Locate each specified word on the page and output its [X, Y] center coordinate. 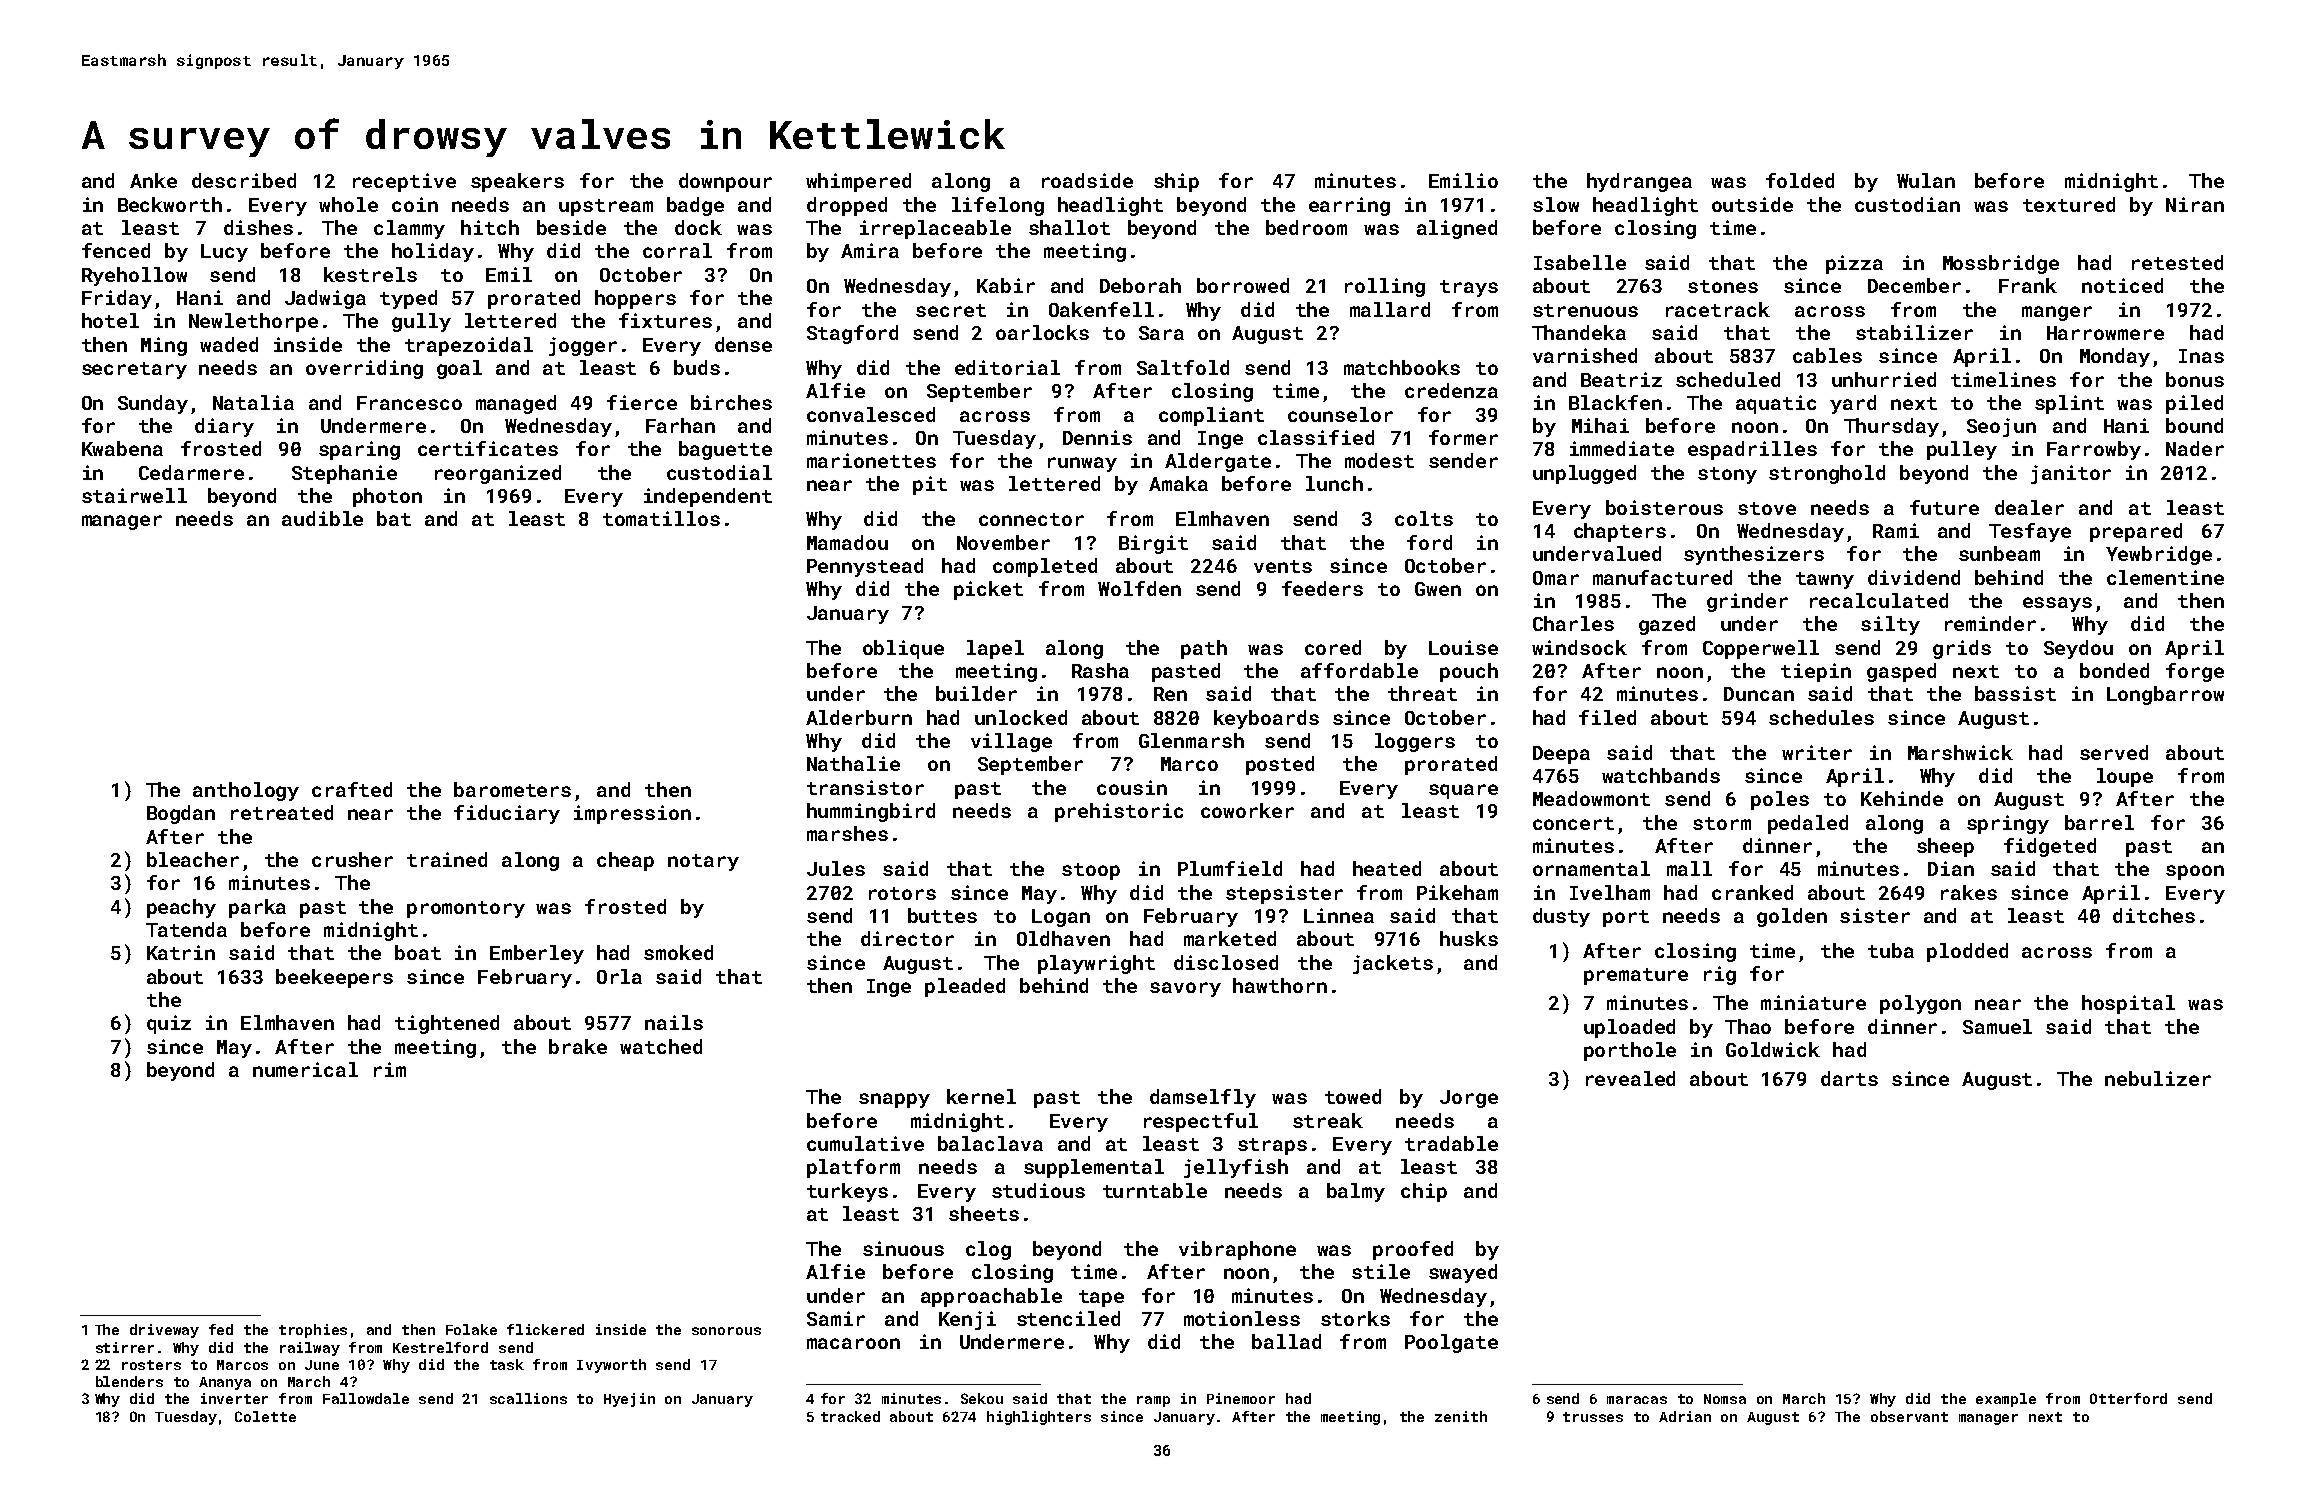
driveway [164, 1331]
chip [1424, 1192]
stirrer [125, 1347]
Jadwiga [325, 299]
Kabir [1006, 285]
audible [322, 518]
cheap [625, 861]
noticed [2122, 285]
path [1204, 649]
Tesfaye [2030, 532]
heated [1387, 868]
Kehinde [1902, 798]
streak [1328, 1120]
